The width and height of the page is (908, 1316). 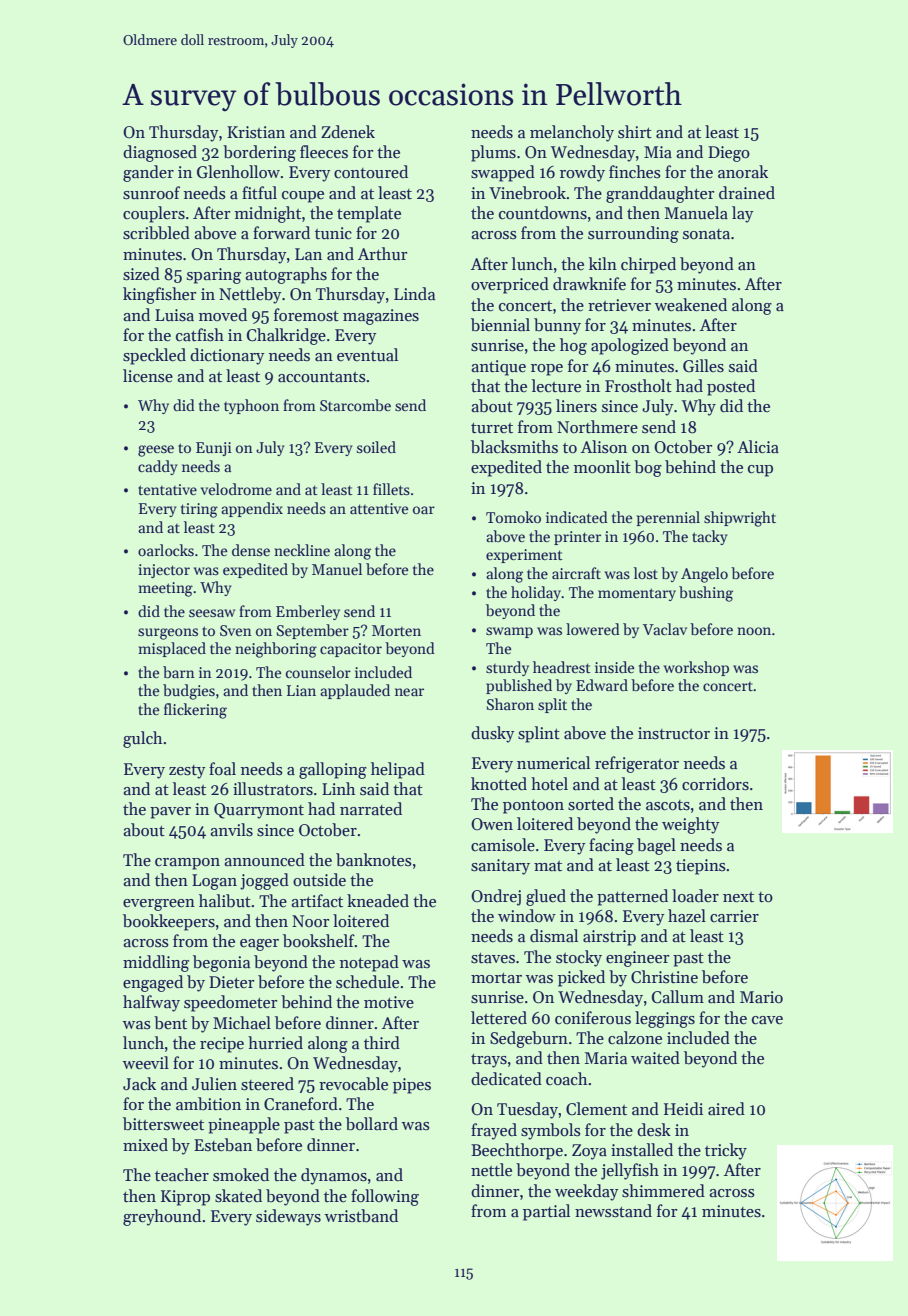 I want to click on posted, so click(x=731, y=387).
